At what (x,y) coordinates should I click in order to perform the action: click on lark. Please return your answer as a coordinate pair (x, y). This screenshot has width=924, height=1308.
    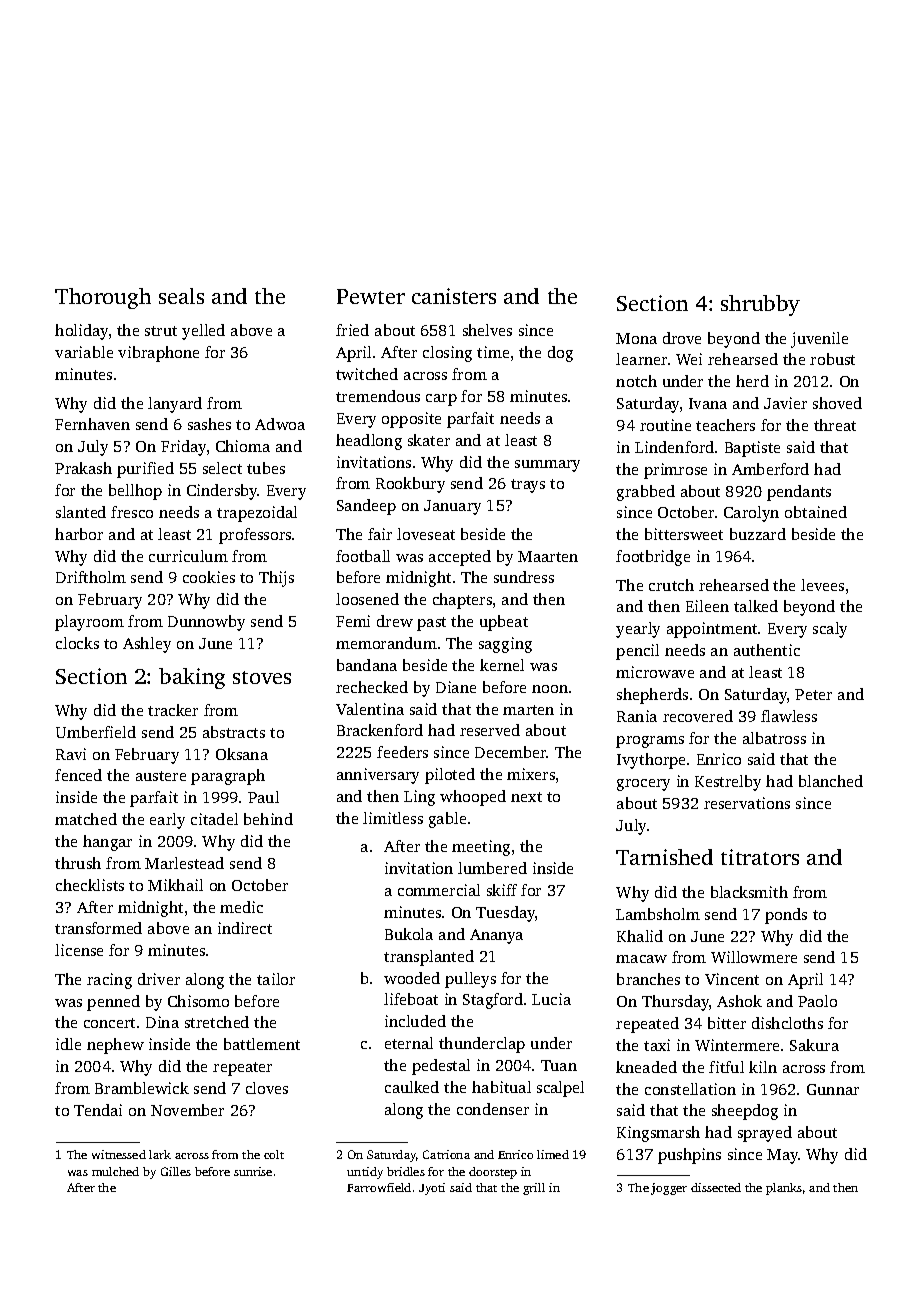
    Looking at the image, I should click on (160, 1154).
